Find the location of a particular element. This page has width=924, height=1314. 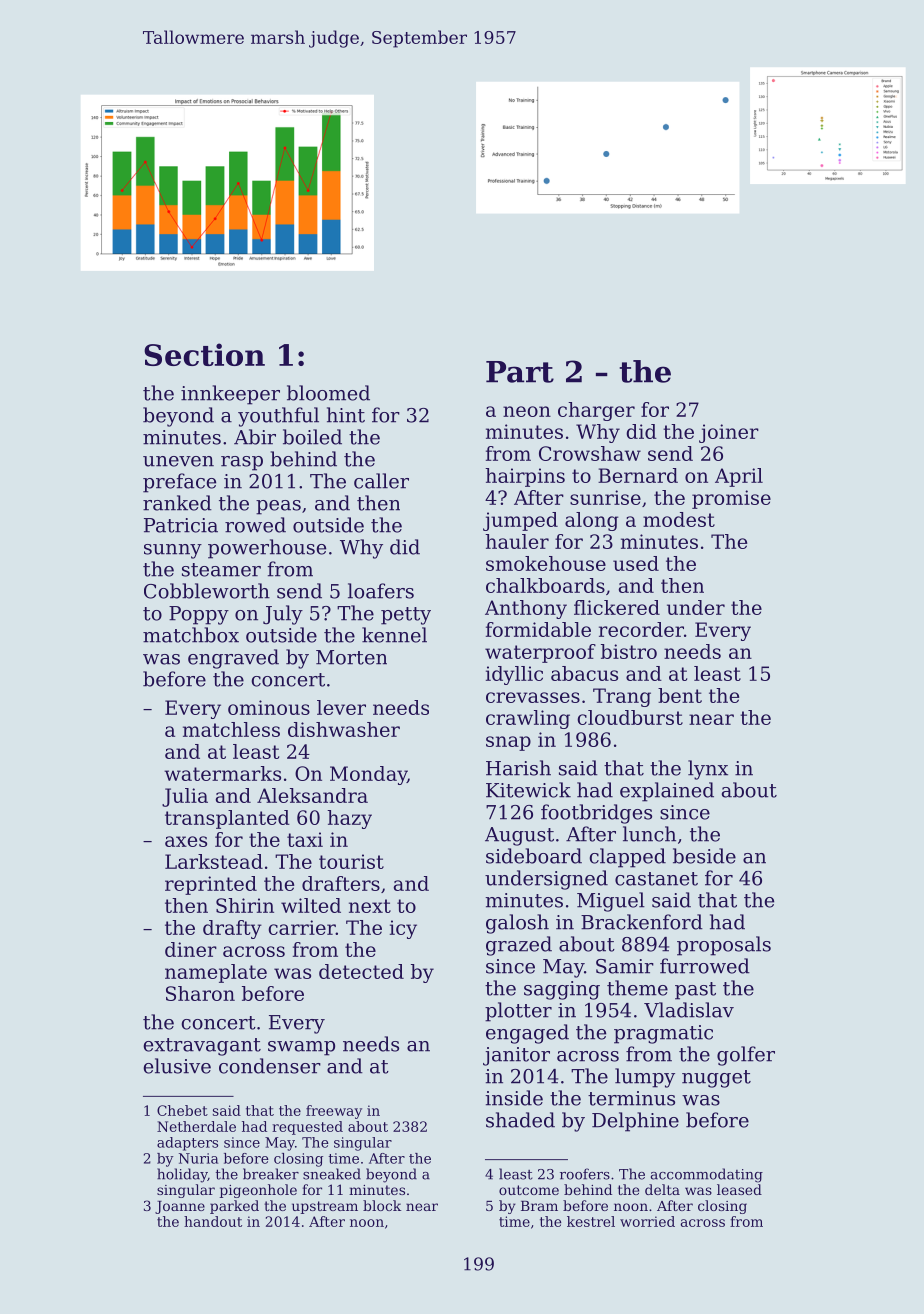

requested is located at coordinates (307, 1128).
